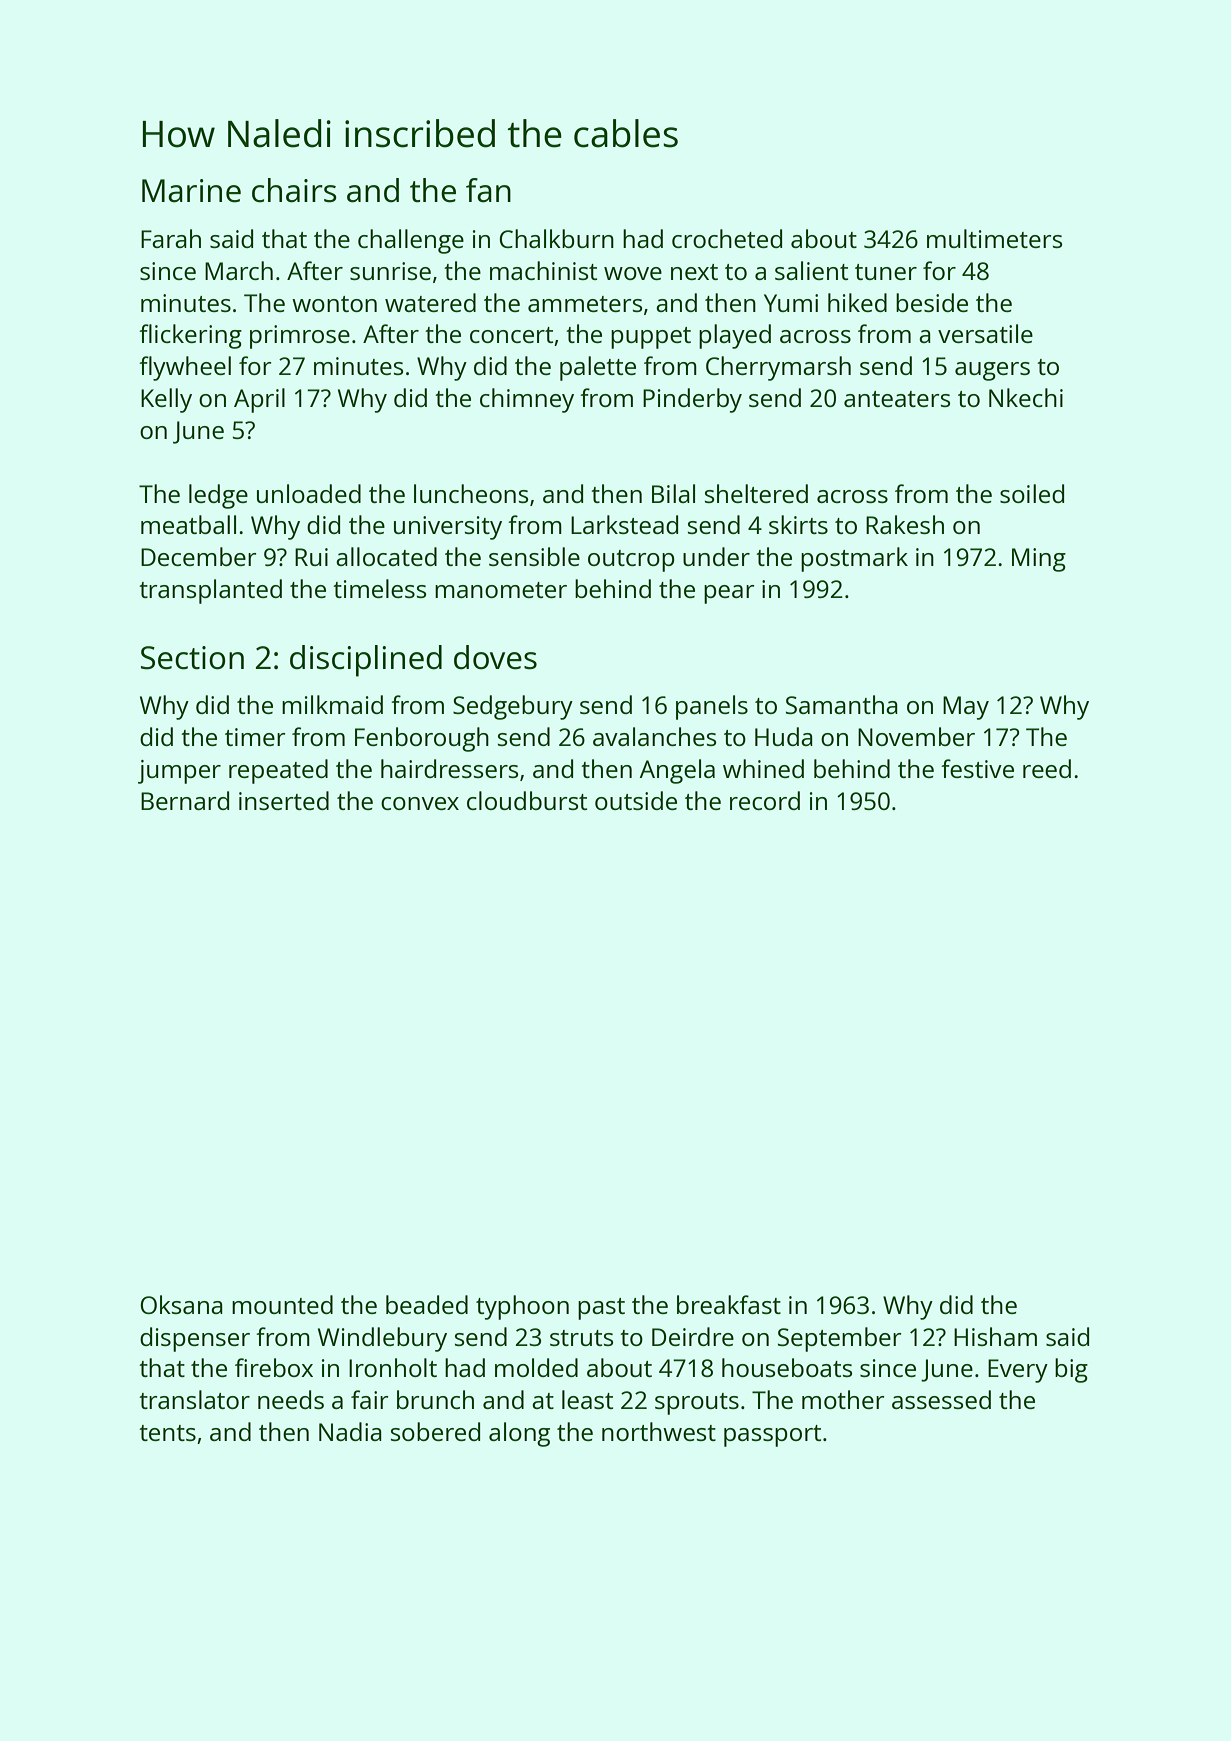 The height and width of the screenshot is (1741, 1231). Describe the element at coordinates (995, 1336) in the screenshot. I see `Hisham` at that location.
